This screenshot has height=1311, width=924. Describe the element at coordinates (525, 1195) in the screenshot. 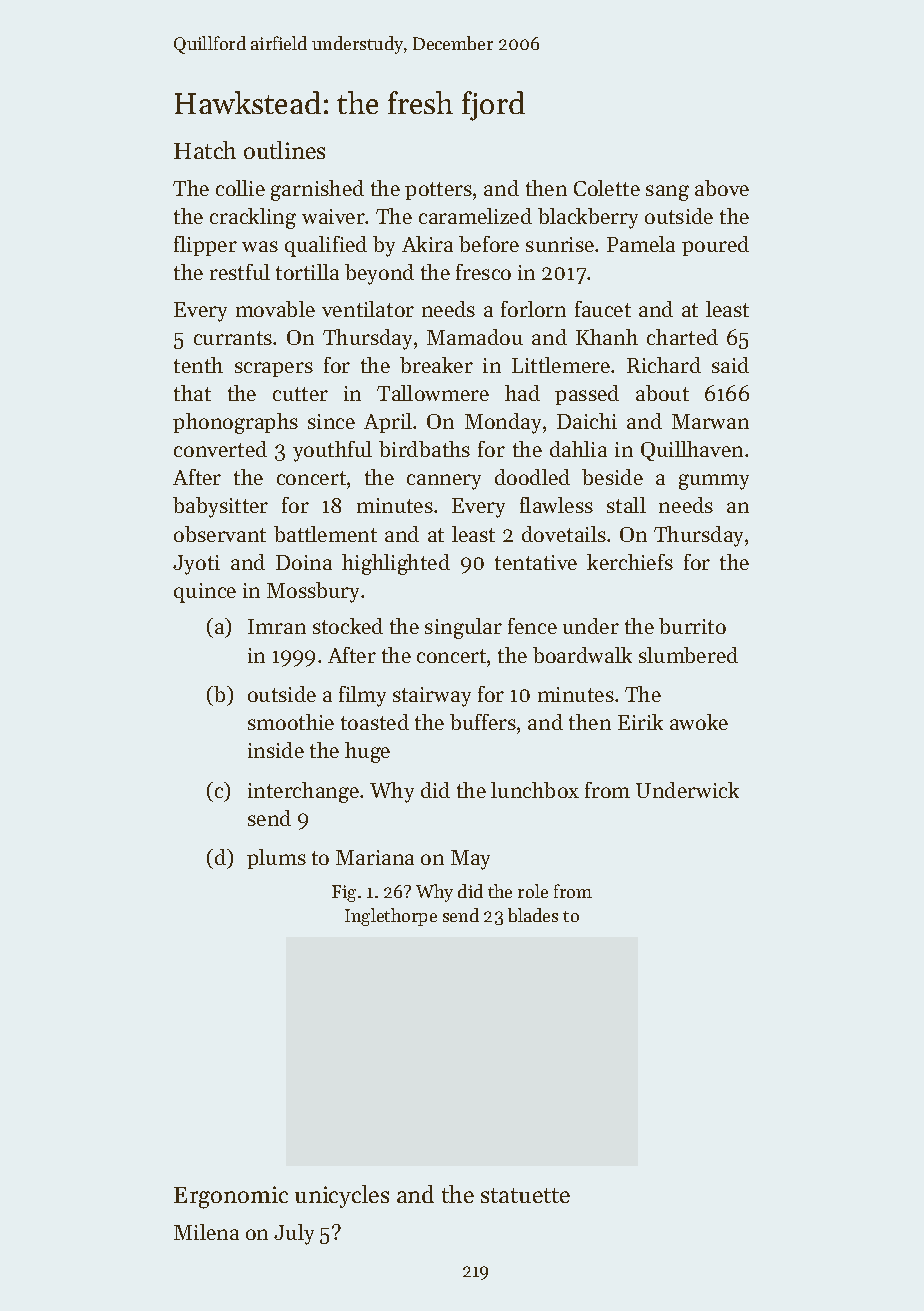

I see `statuette` at that location.
